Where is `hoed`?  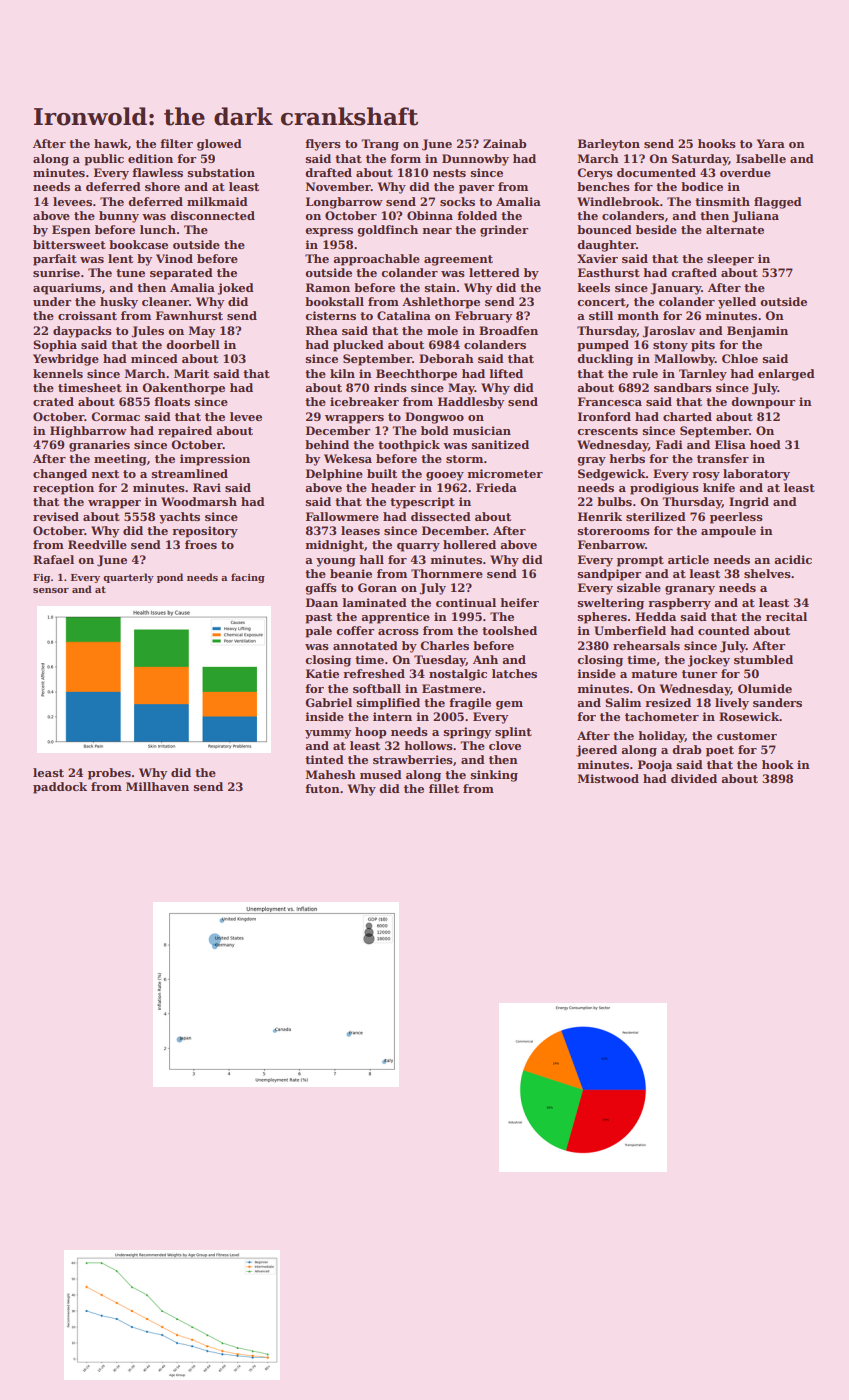
hoed is located at coordinates (765, 444).
